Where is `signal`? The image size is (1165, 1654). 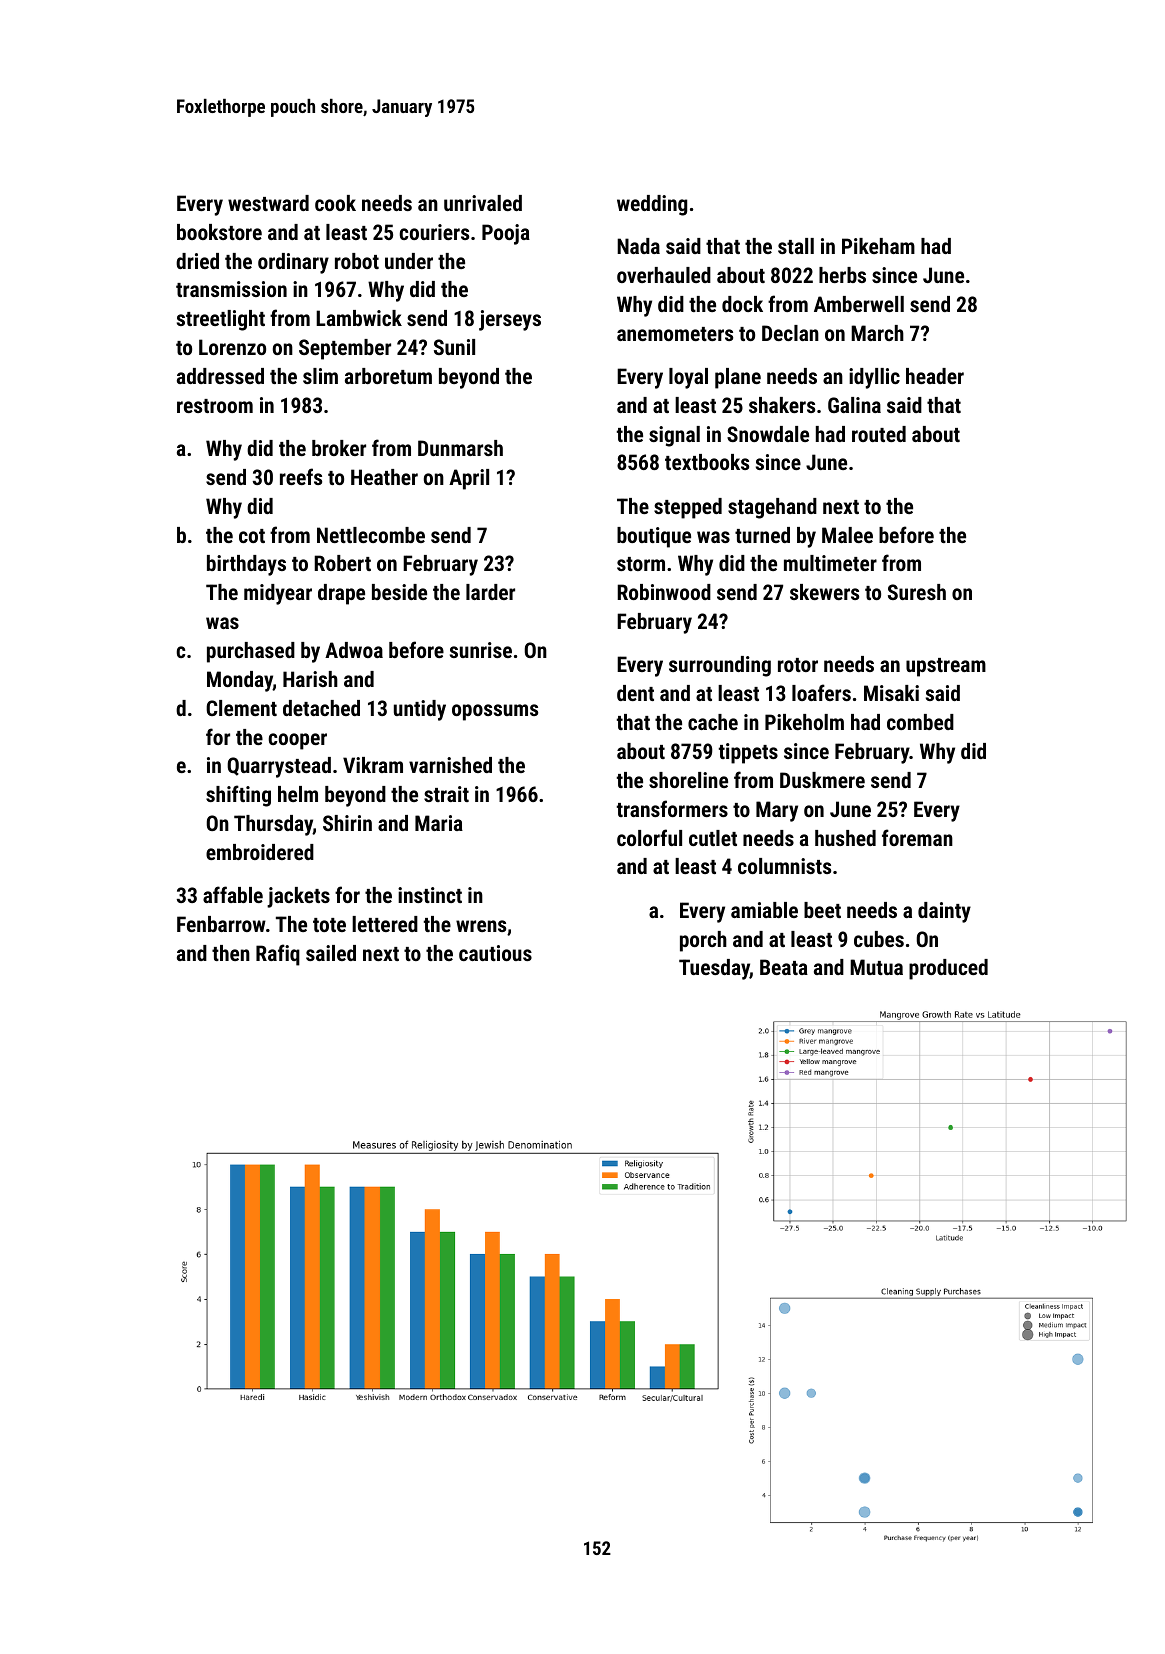
signal is located at coordinates (674, 436).
